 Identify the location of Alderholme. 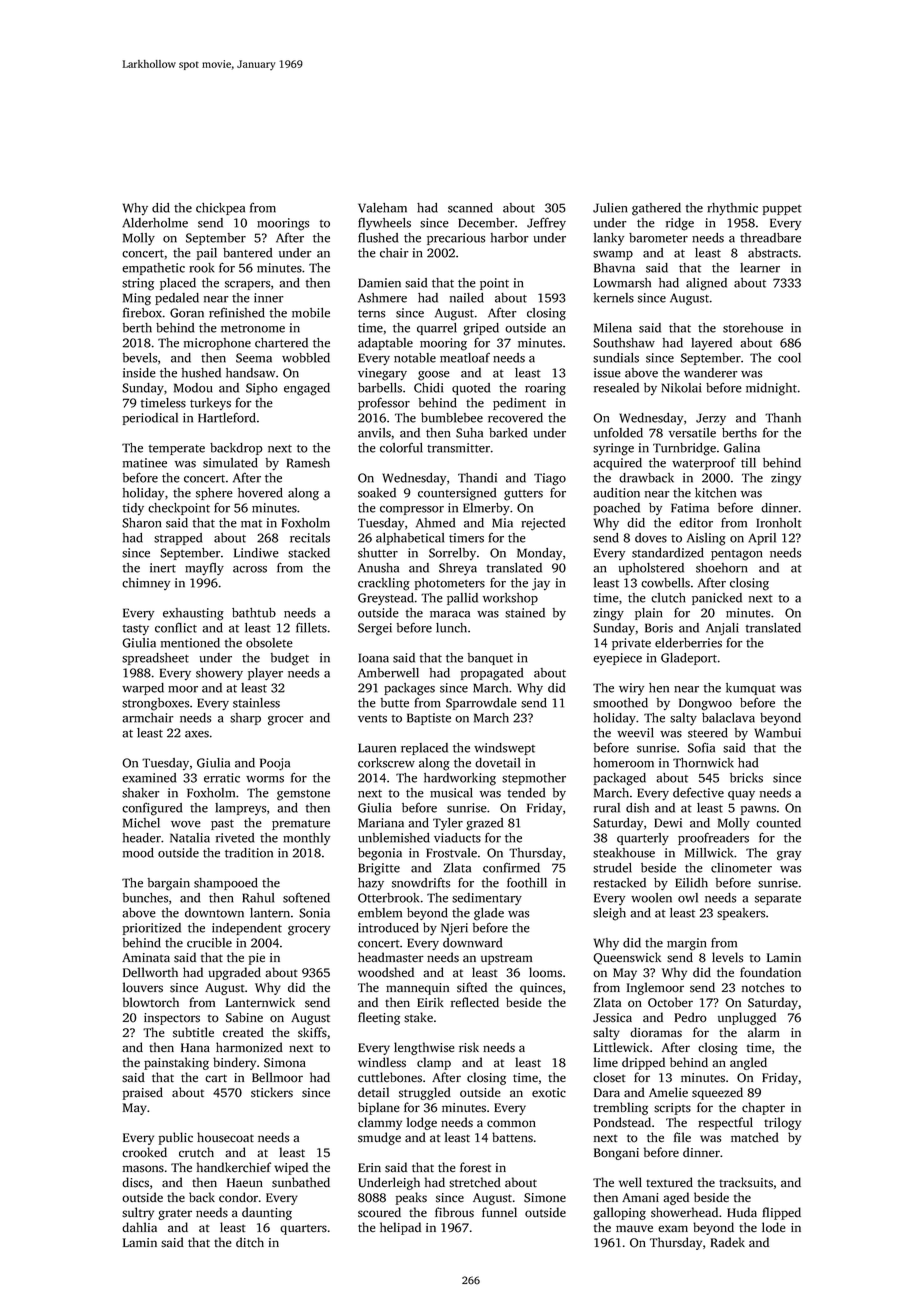
(155, 223).
